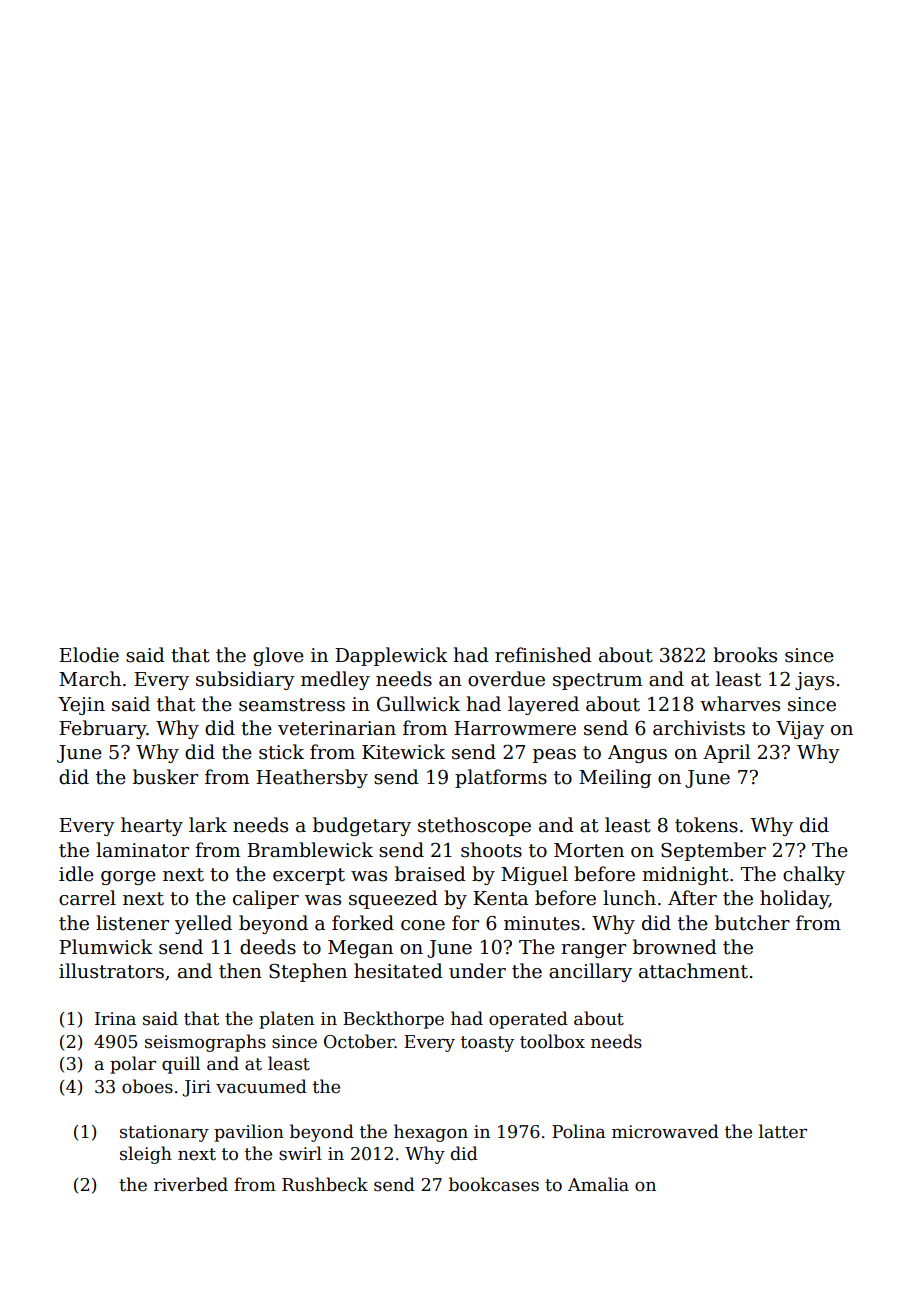 The image size is (924, 1314). What do you see at coordinates (543, 655) in the page?
I see `refinished` at bounding box center [543, 655].
